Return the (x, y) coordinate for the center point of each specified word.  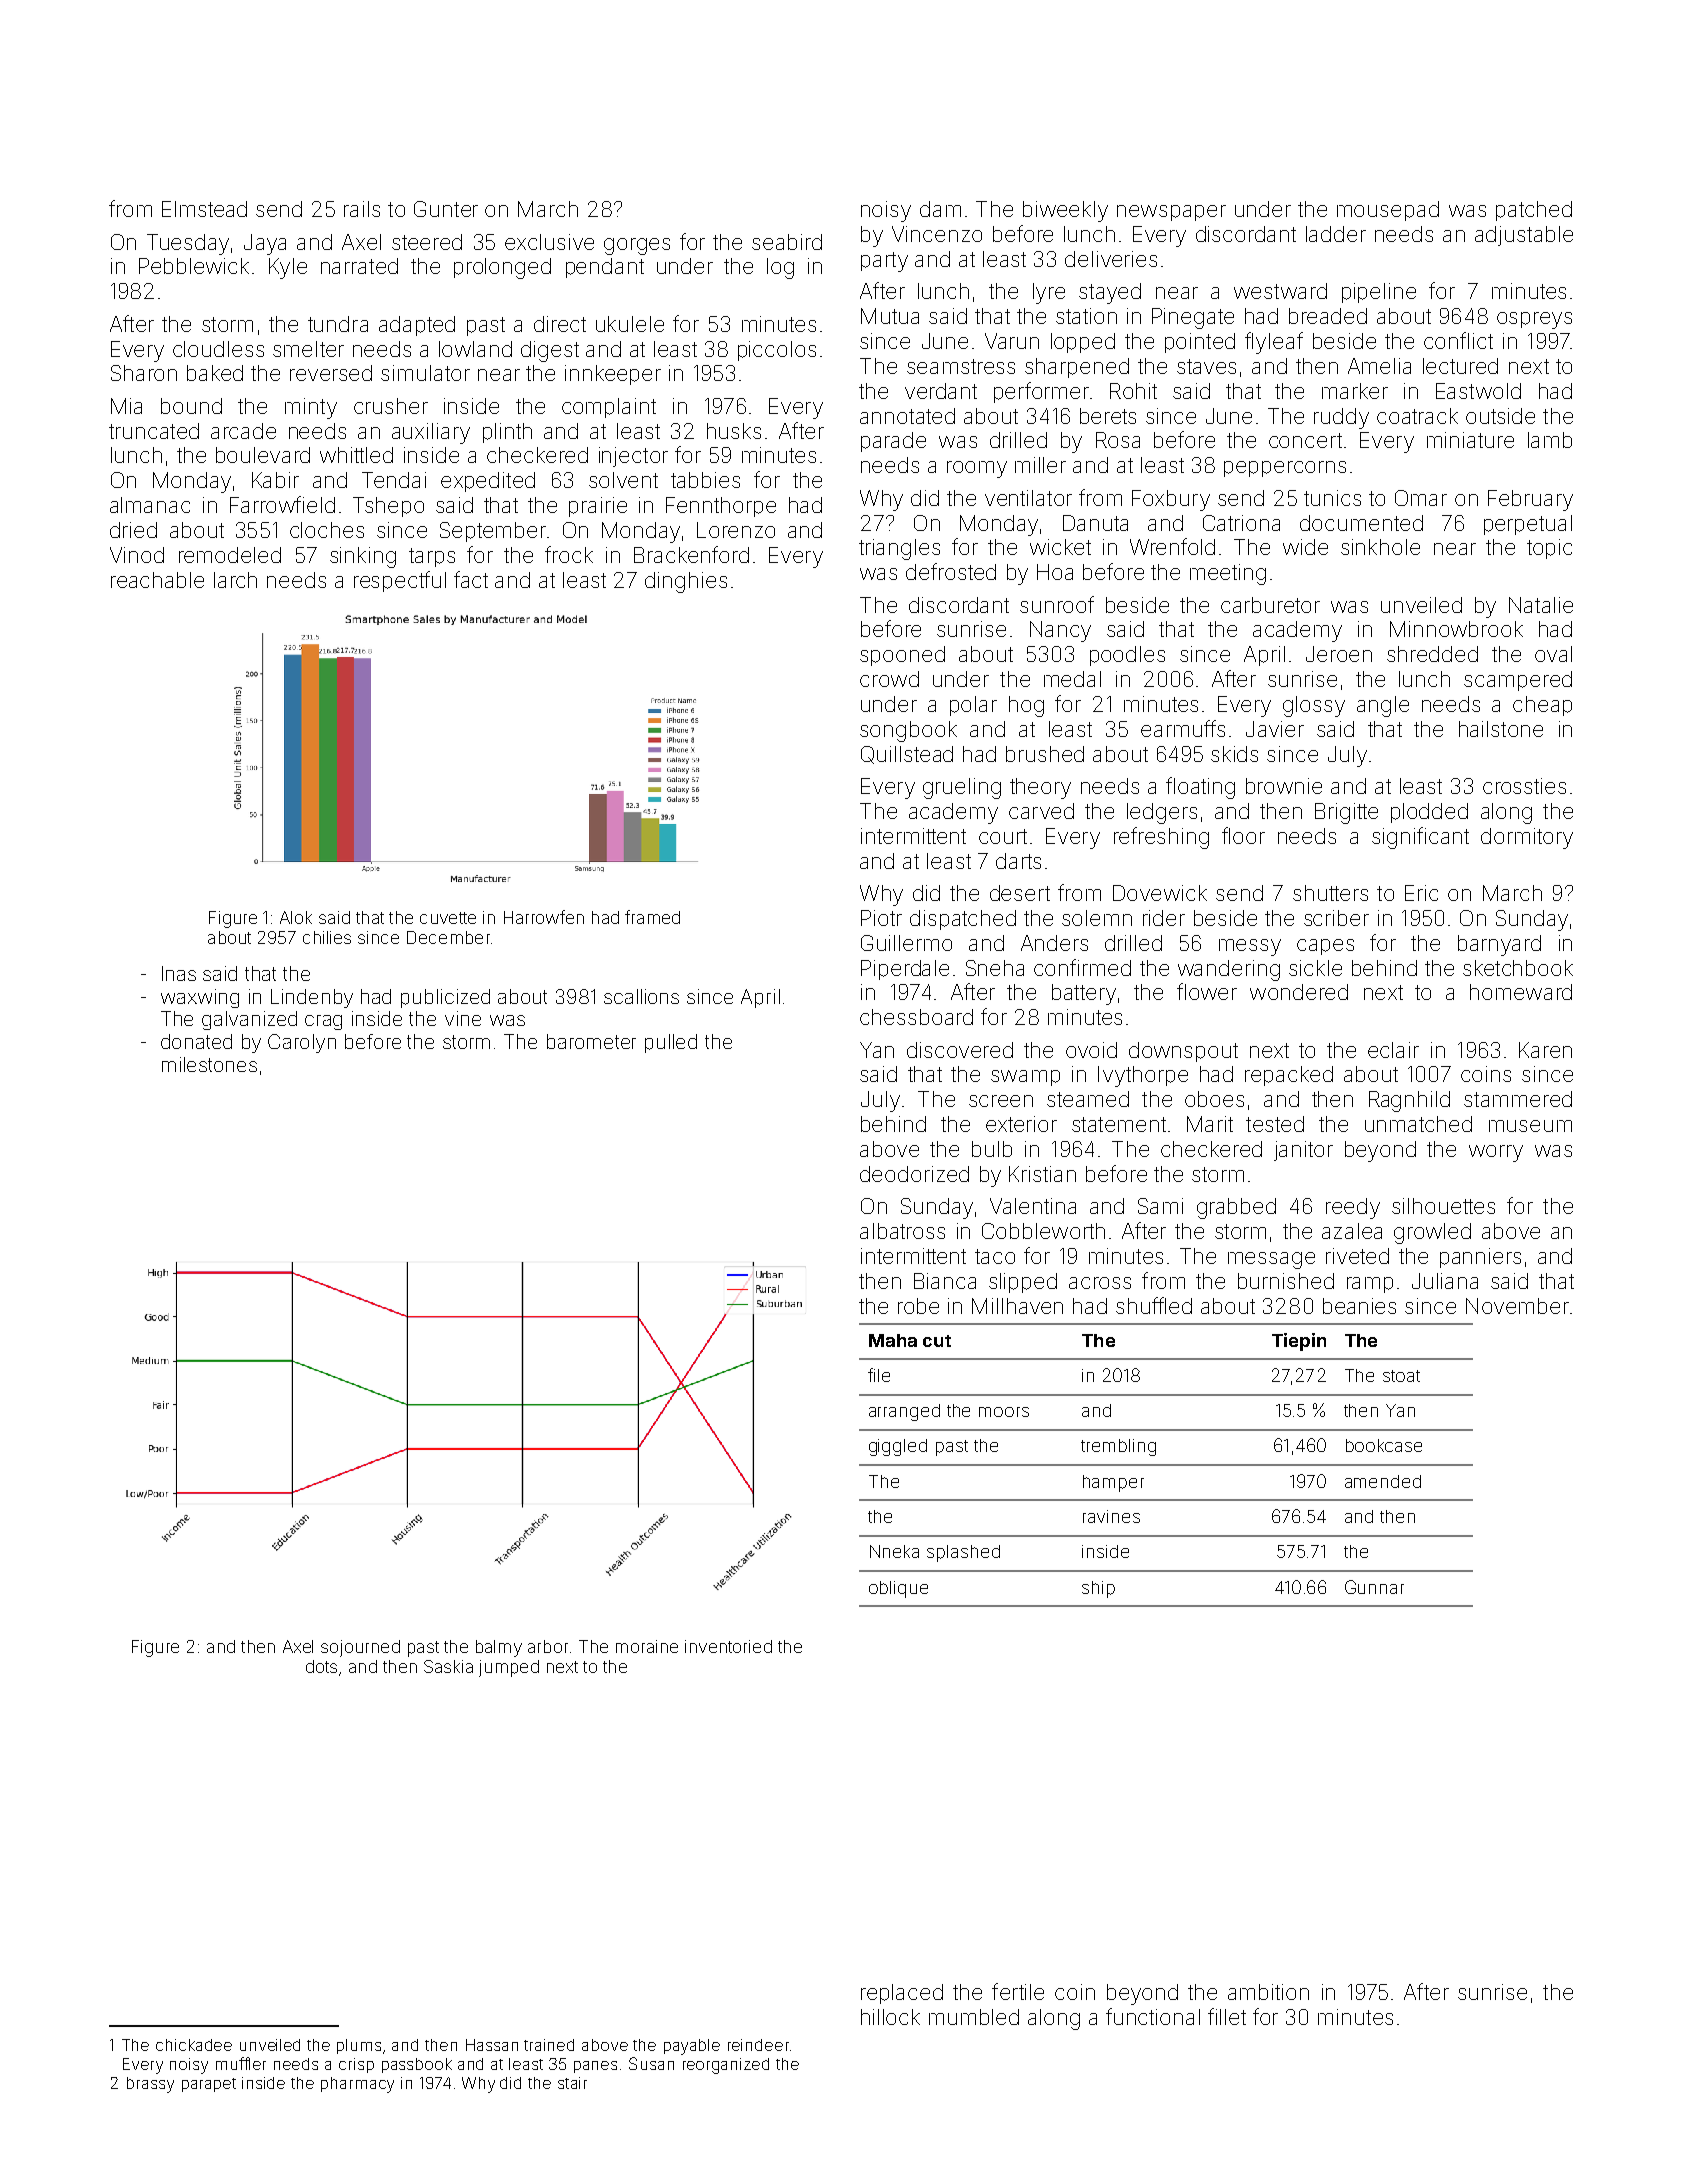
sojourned (360, 1648)
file (879, 1375)
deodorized (914, 1174)
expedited (488, 482)
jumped (509, 1668)
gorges (637, 246)
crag (323, 1022)
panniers (1480, 1258)
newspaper (1171, 213)
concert (1305, 440)
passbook (417, 2065)
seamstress (961, 366)
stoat (1401, 1376)
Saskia (448, 1666)
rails (362, 209)
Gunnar (1374, 1587)
